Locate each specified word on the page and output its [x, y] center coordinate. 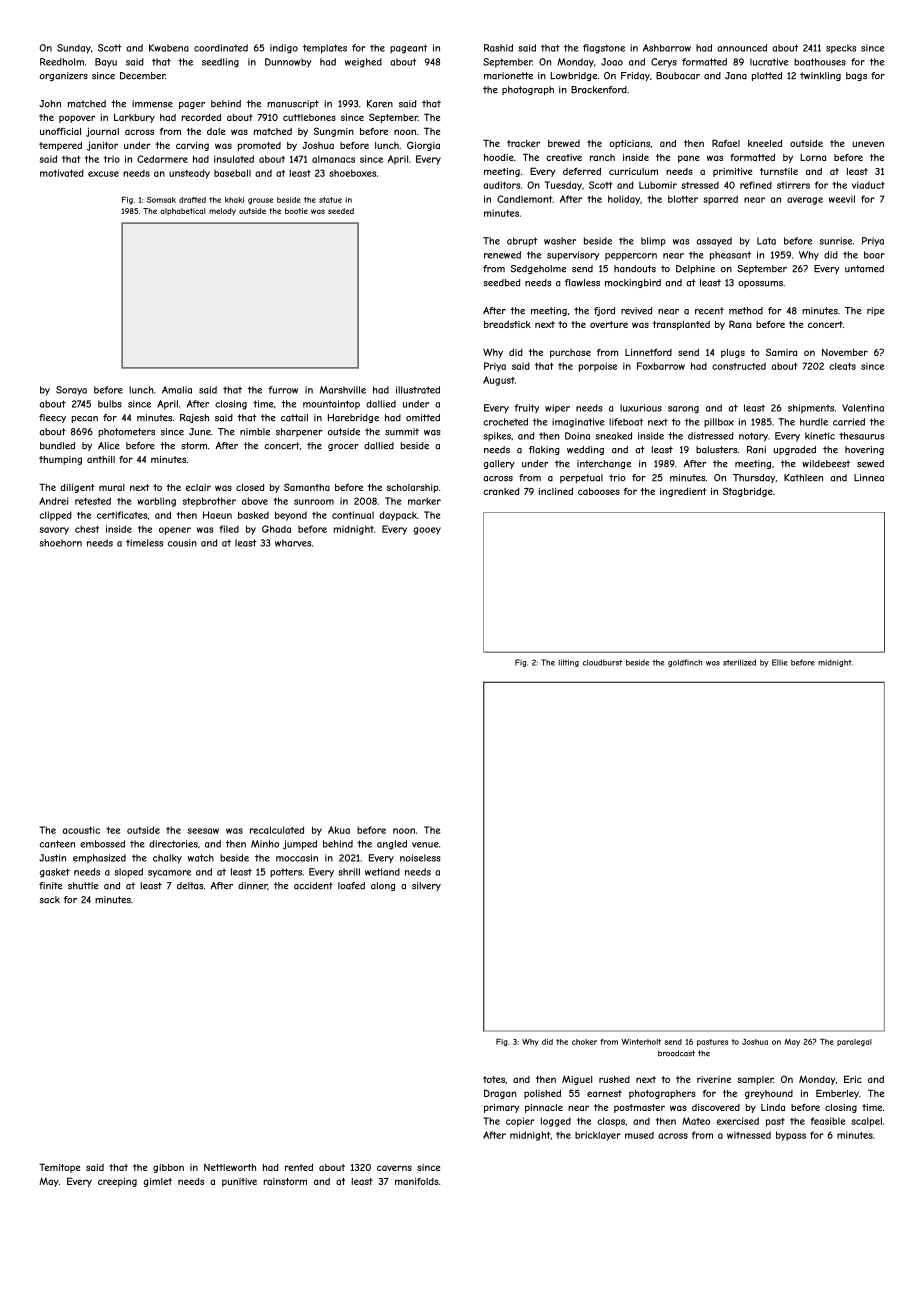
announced [742, 48]
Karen [380, 104]
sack [50, 900]
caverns [394, 1168]
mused [639, 1135]
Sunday [74, 49]
